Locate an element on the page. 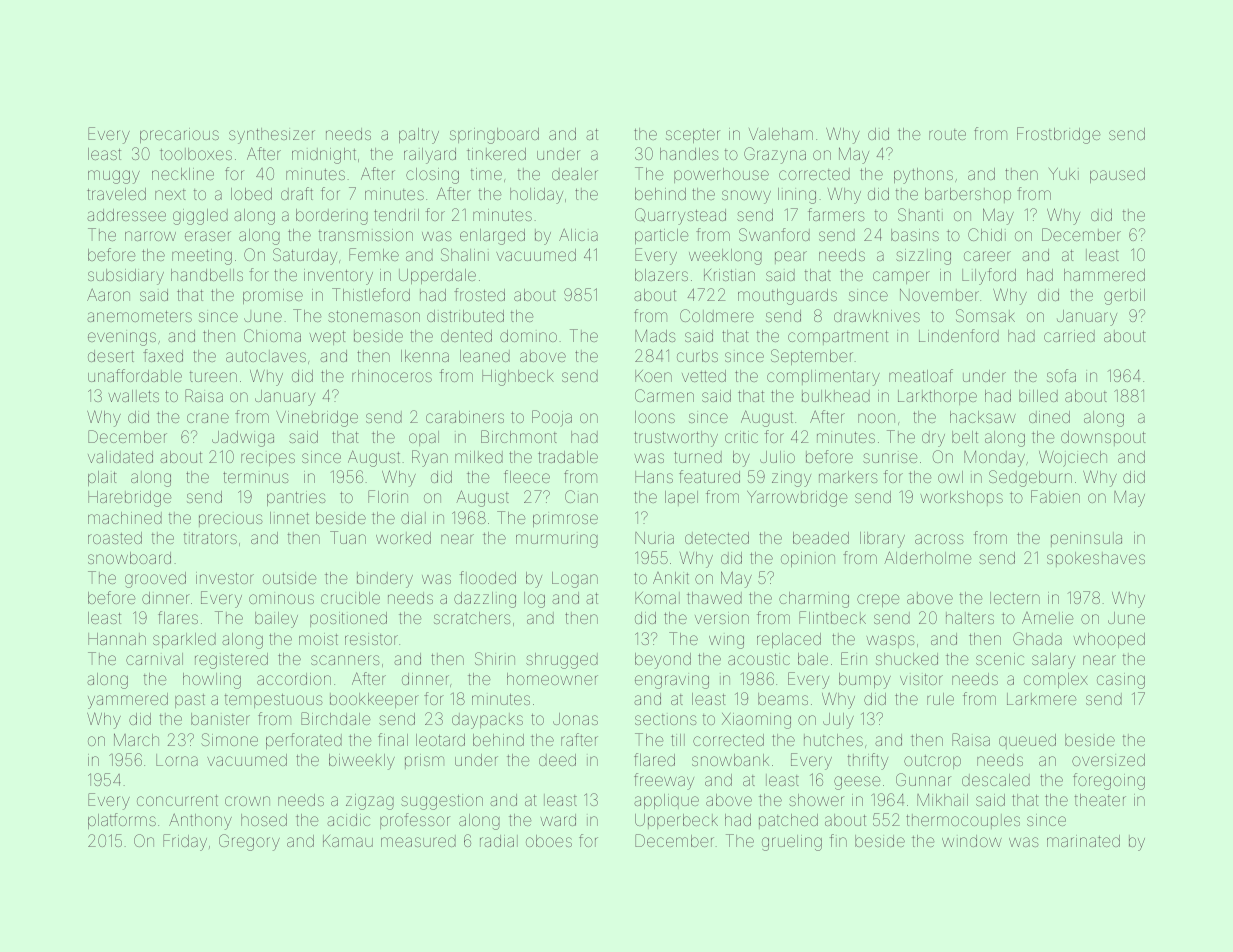  final is located at coordinates (393, 739).
